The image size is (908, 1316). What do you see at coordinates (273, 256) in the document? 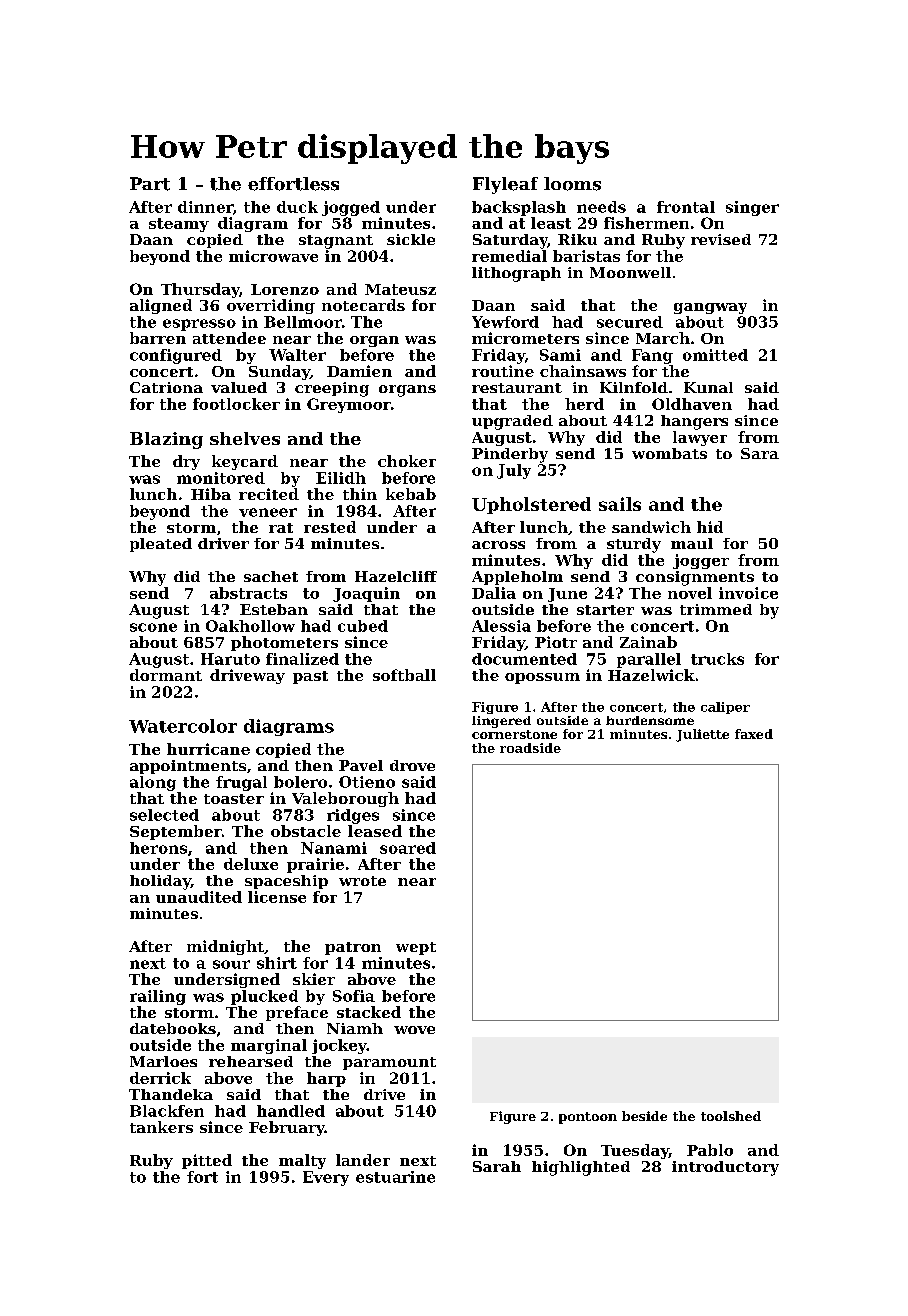
I see `microwave` at bounding box center [273, 256].
